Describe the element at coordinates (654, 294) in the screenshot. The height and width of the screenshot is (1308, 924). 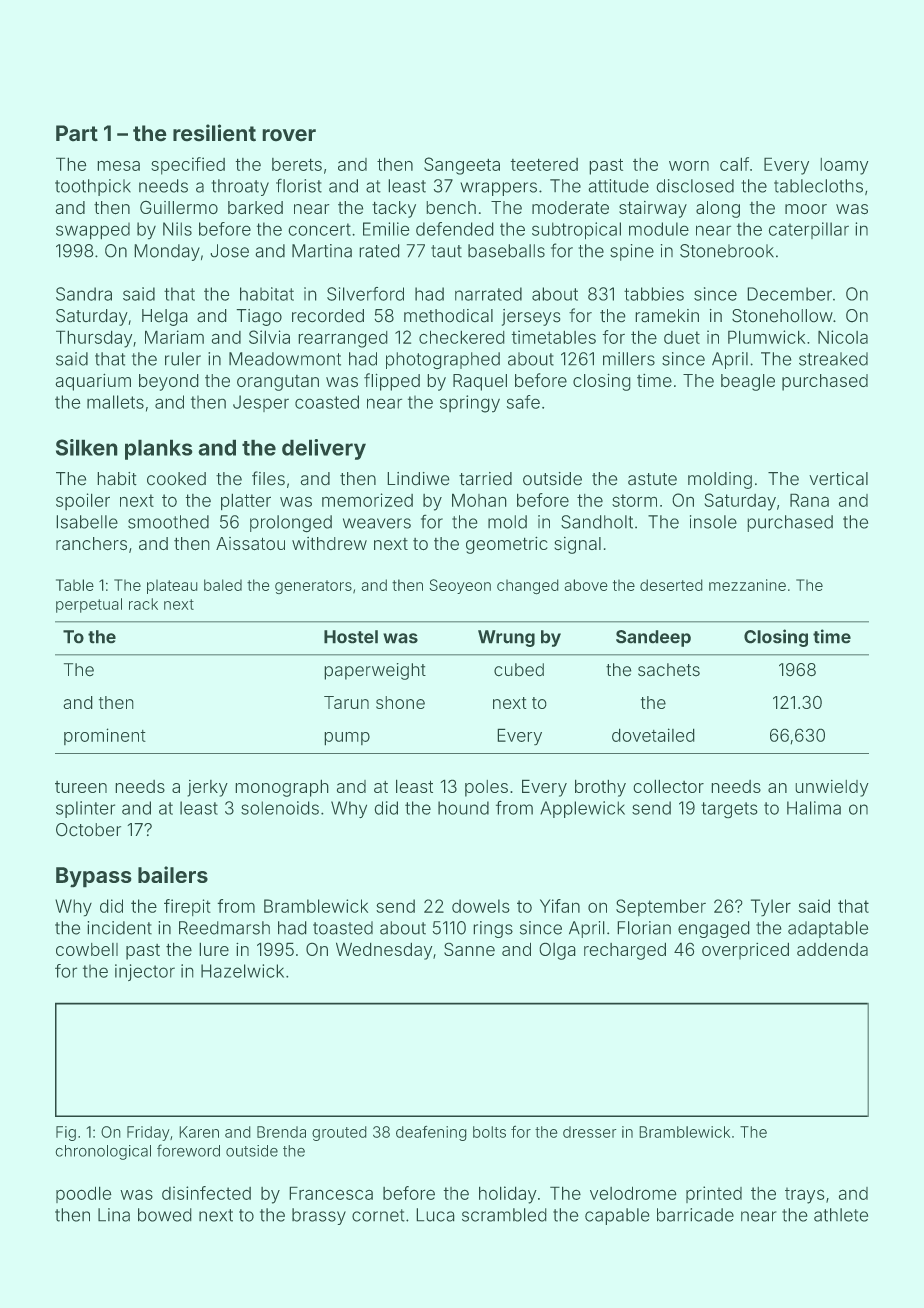
I see `tabbies` at that location.
